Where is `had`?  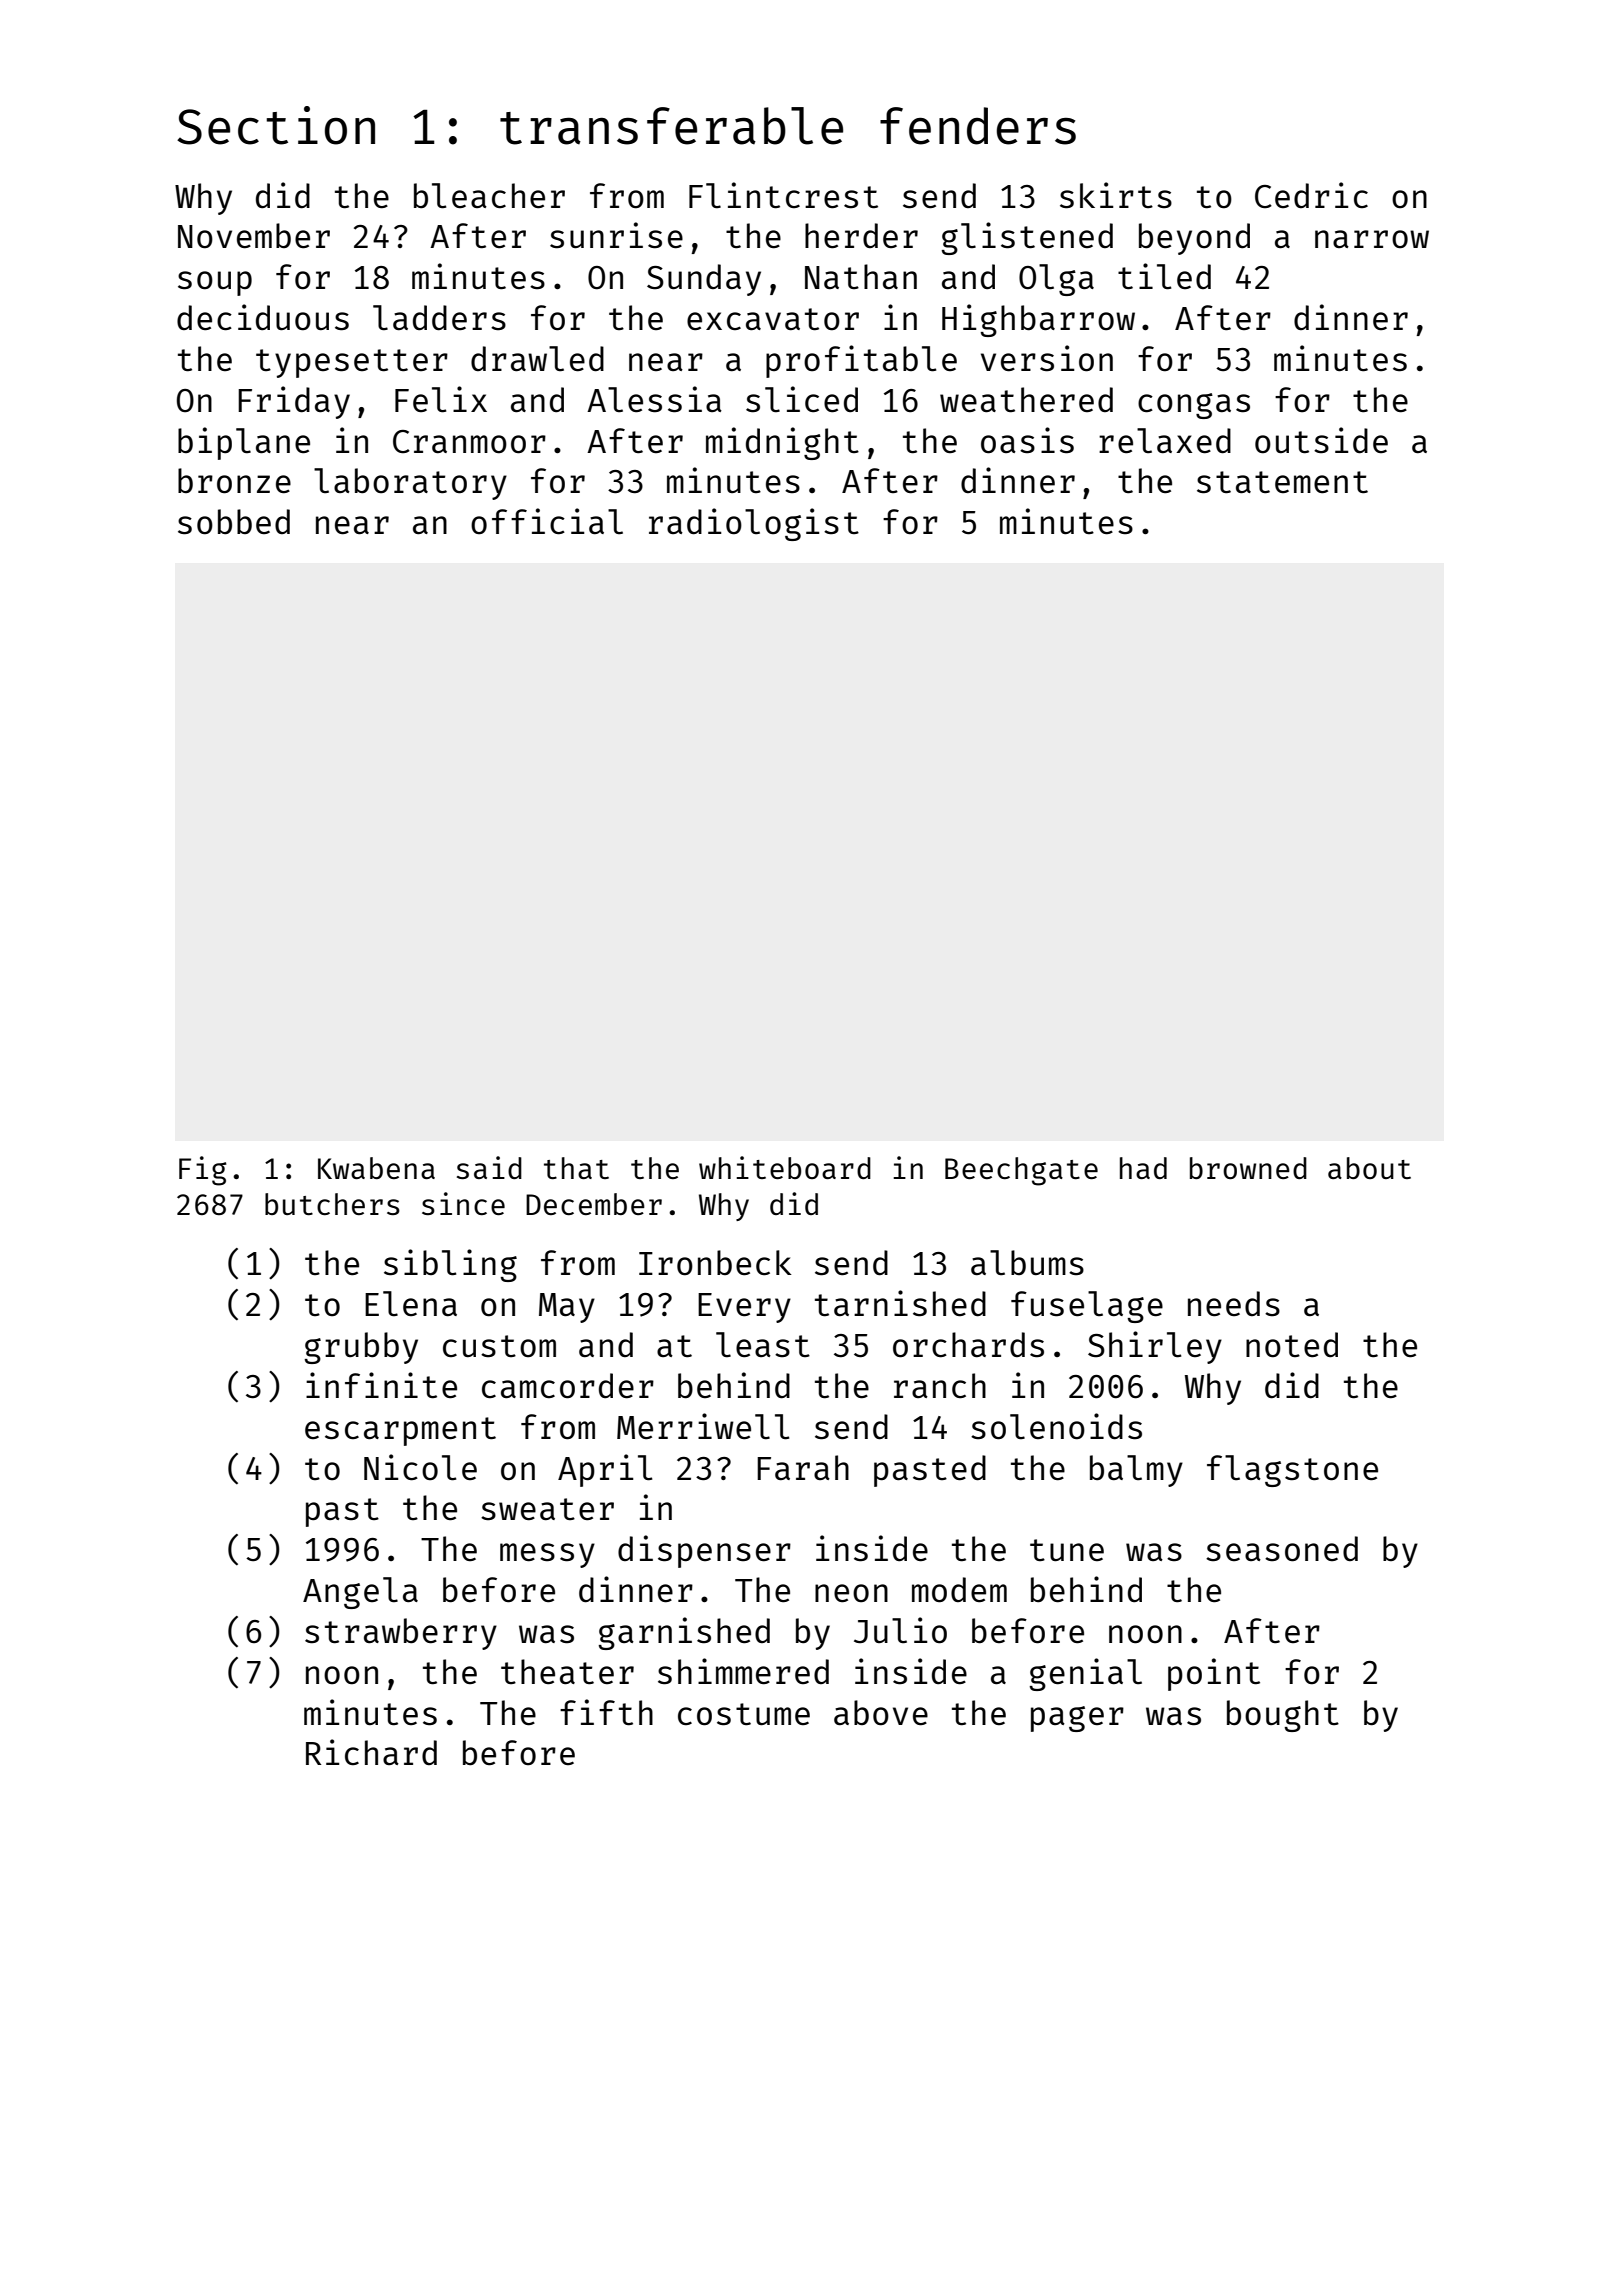 had is located at coordinates (1143, 1168).
